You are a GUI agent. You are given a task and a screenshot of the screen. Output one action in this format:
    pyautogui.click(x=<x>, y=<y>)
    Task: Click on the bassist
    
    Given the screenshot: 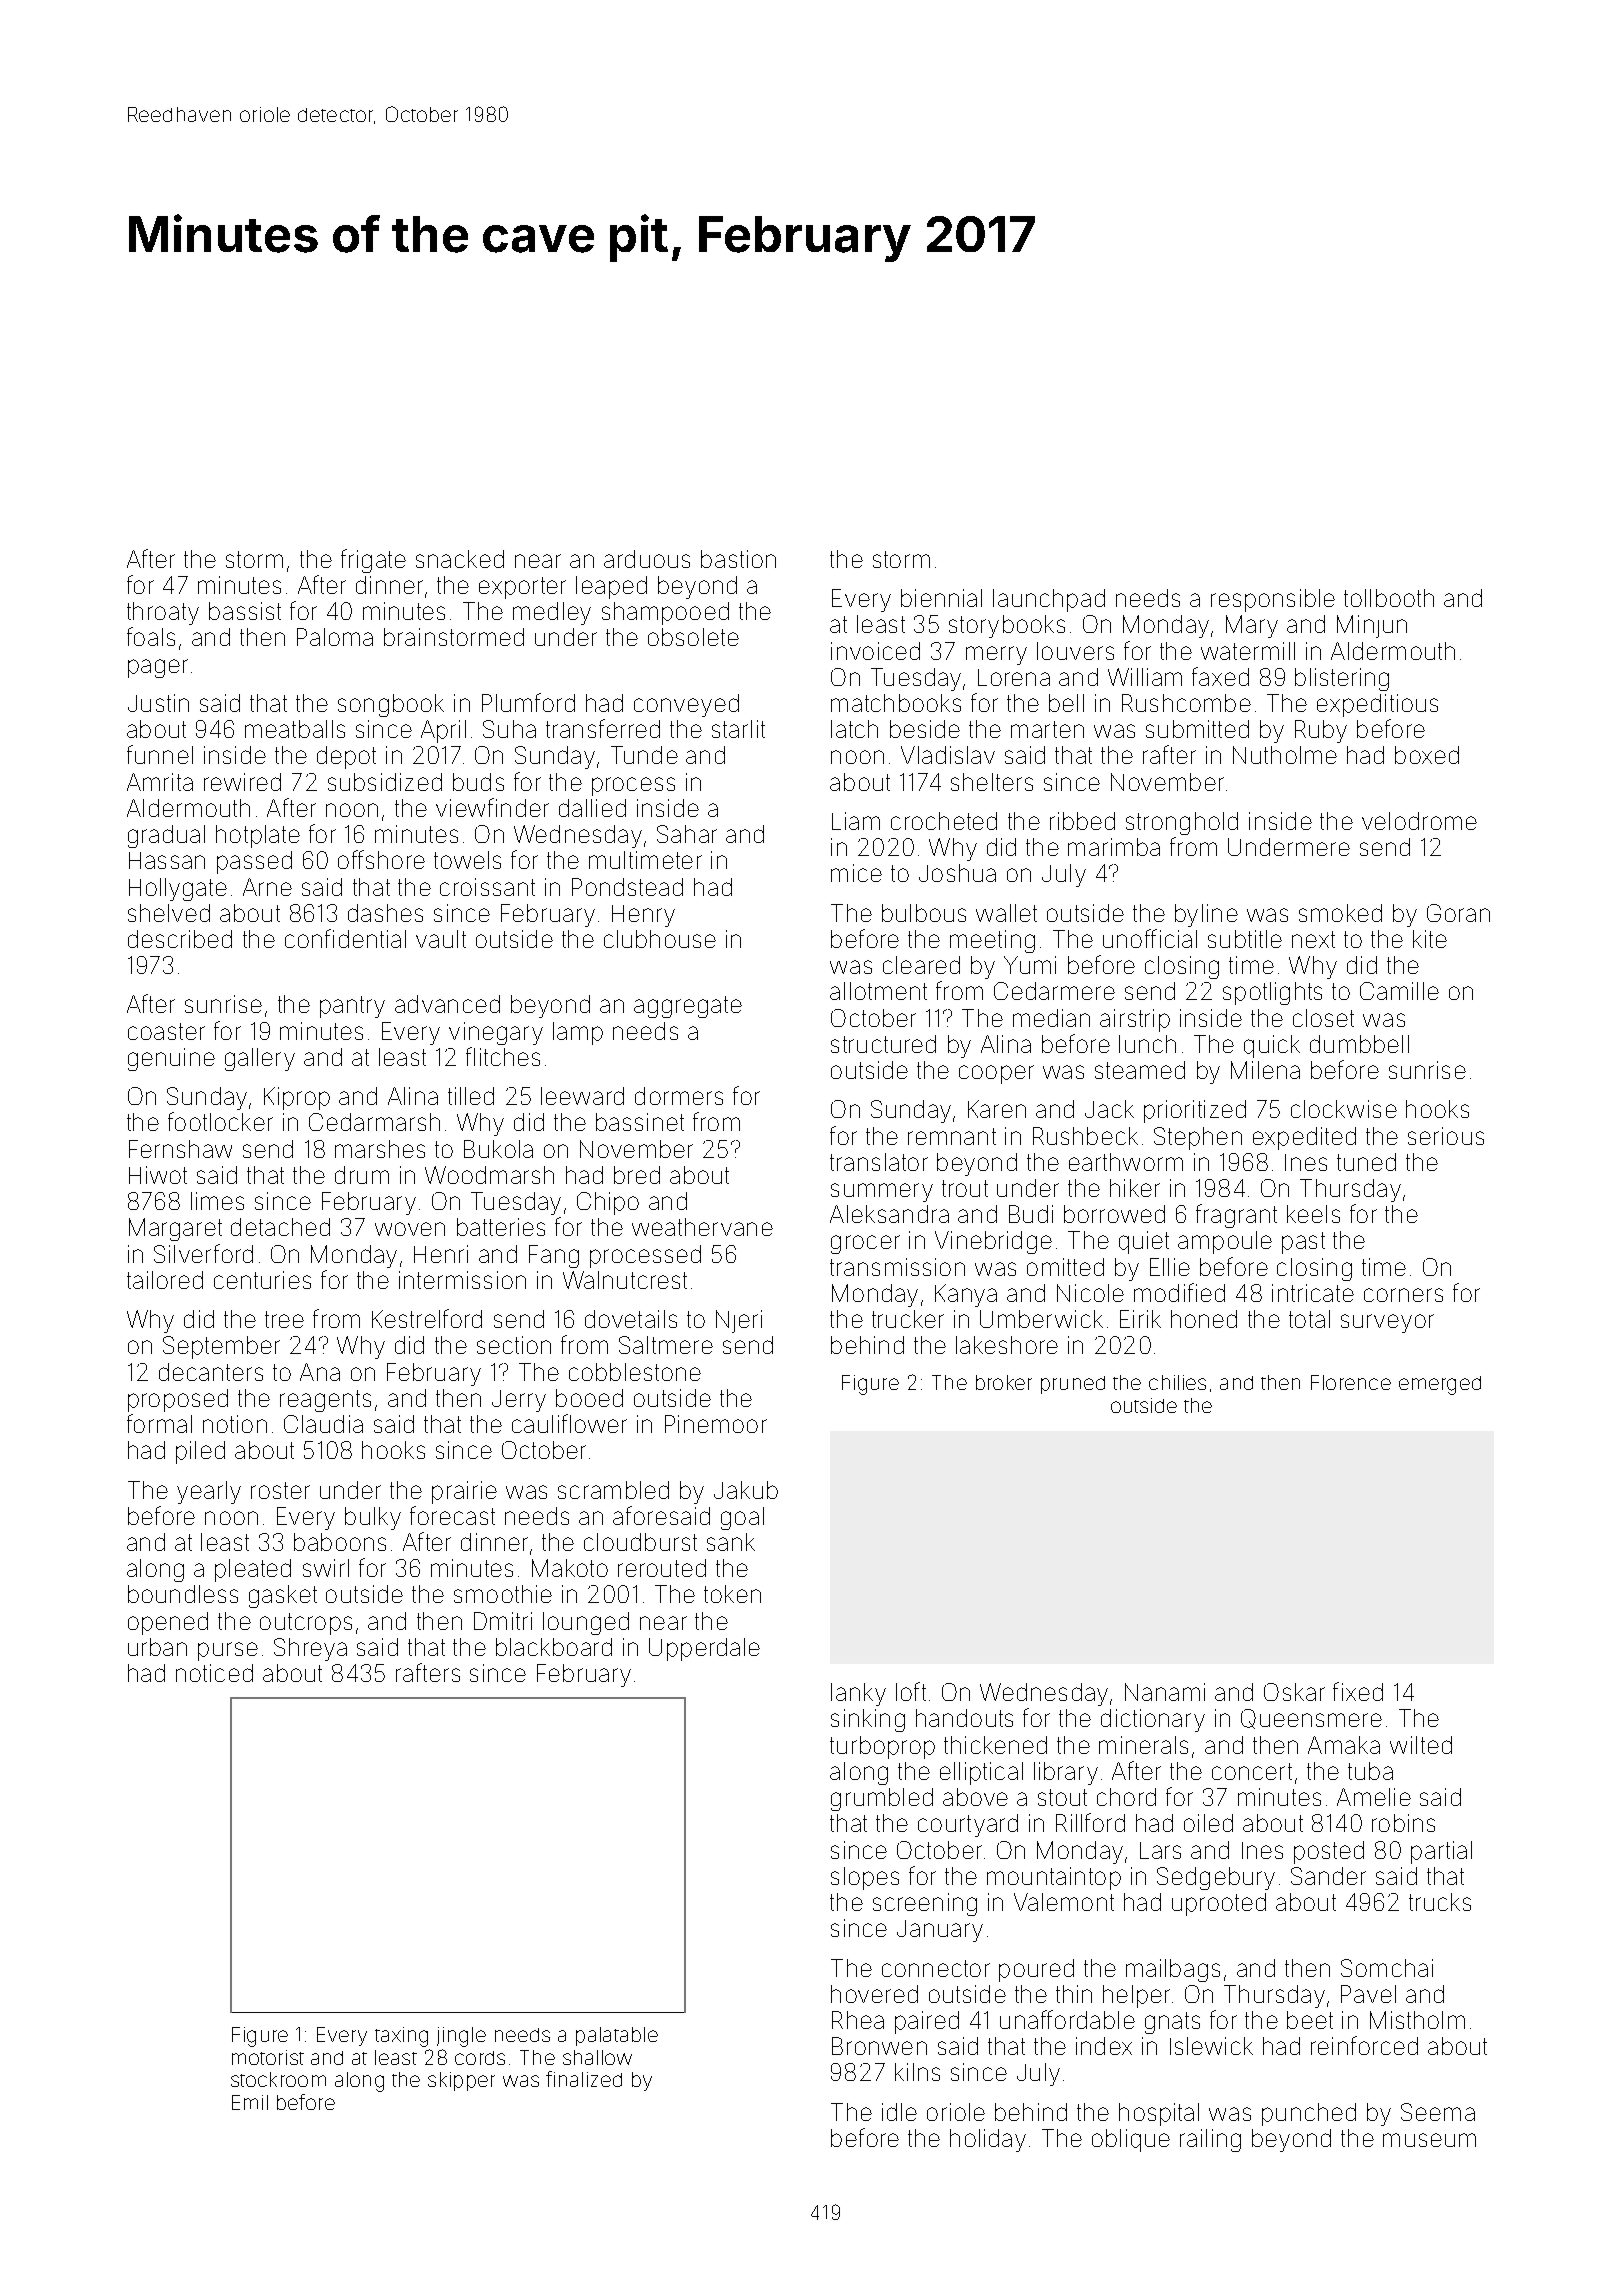 What is the action you would take?
    pyautogui.click(x=245, y=611)
